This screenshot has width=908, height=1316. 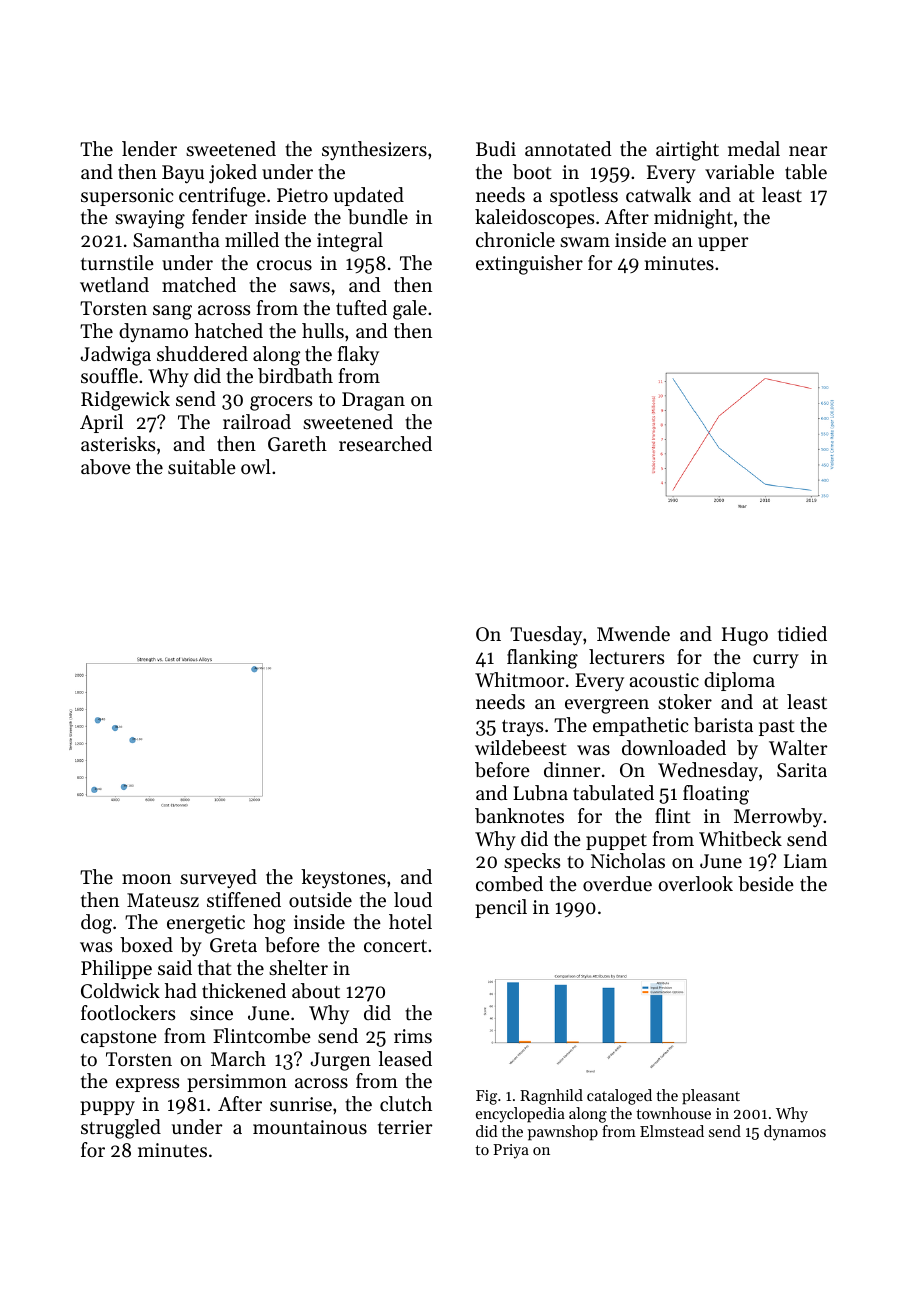 I want to click on beside, so click(x=766, y=884).
